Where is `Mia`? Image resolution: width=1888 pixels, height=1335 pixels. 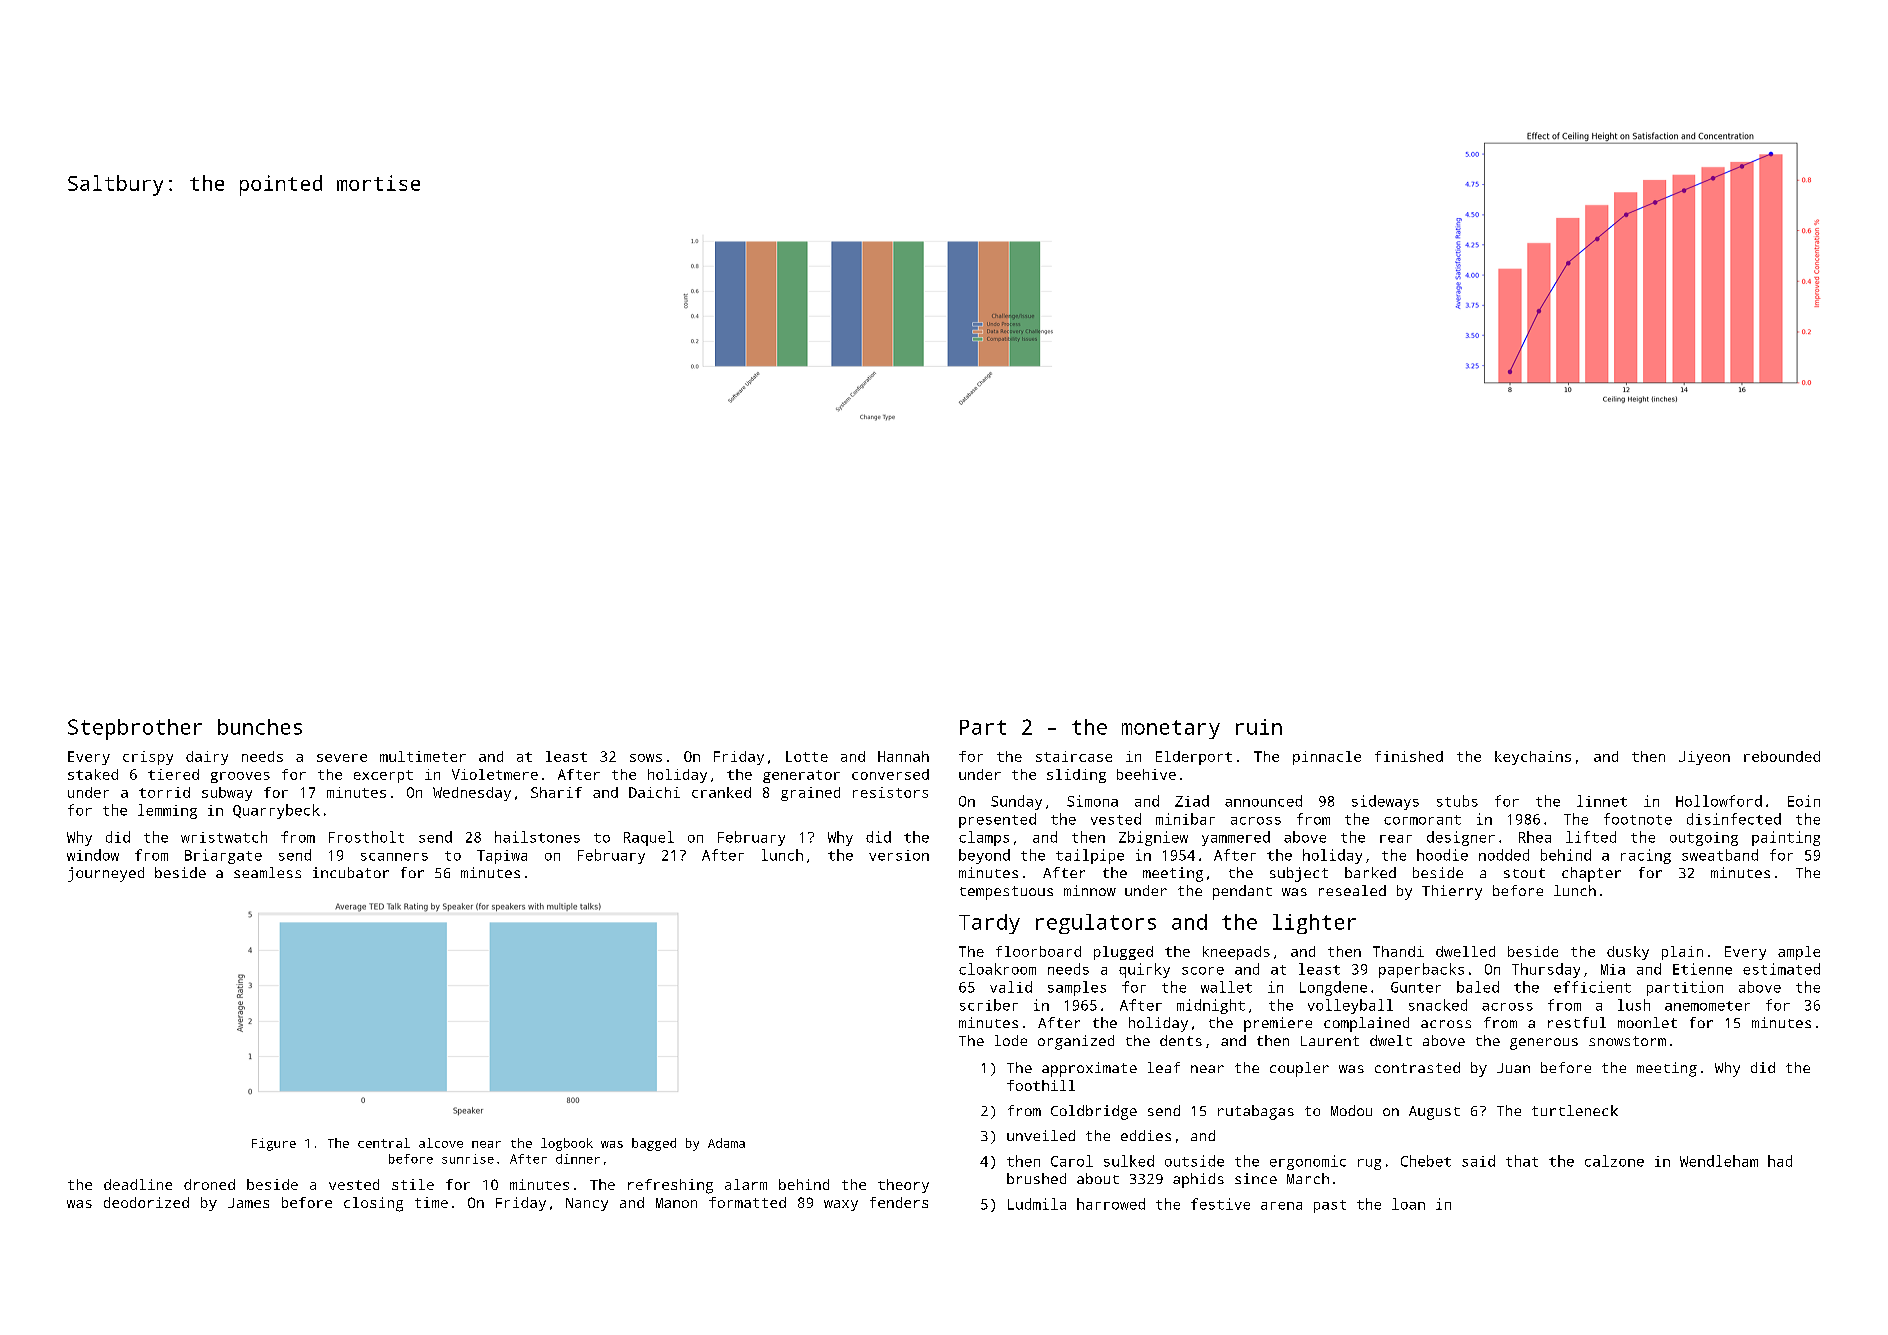
Mia is located at coordinates (1613, 969).
